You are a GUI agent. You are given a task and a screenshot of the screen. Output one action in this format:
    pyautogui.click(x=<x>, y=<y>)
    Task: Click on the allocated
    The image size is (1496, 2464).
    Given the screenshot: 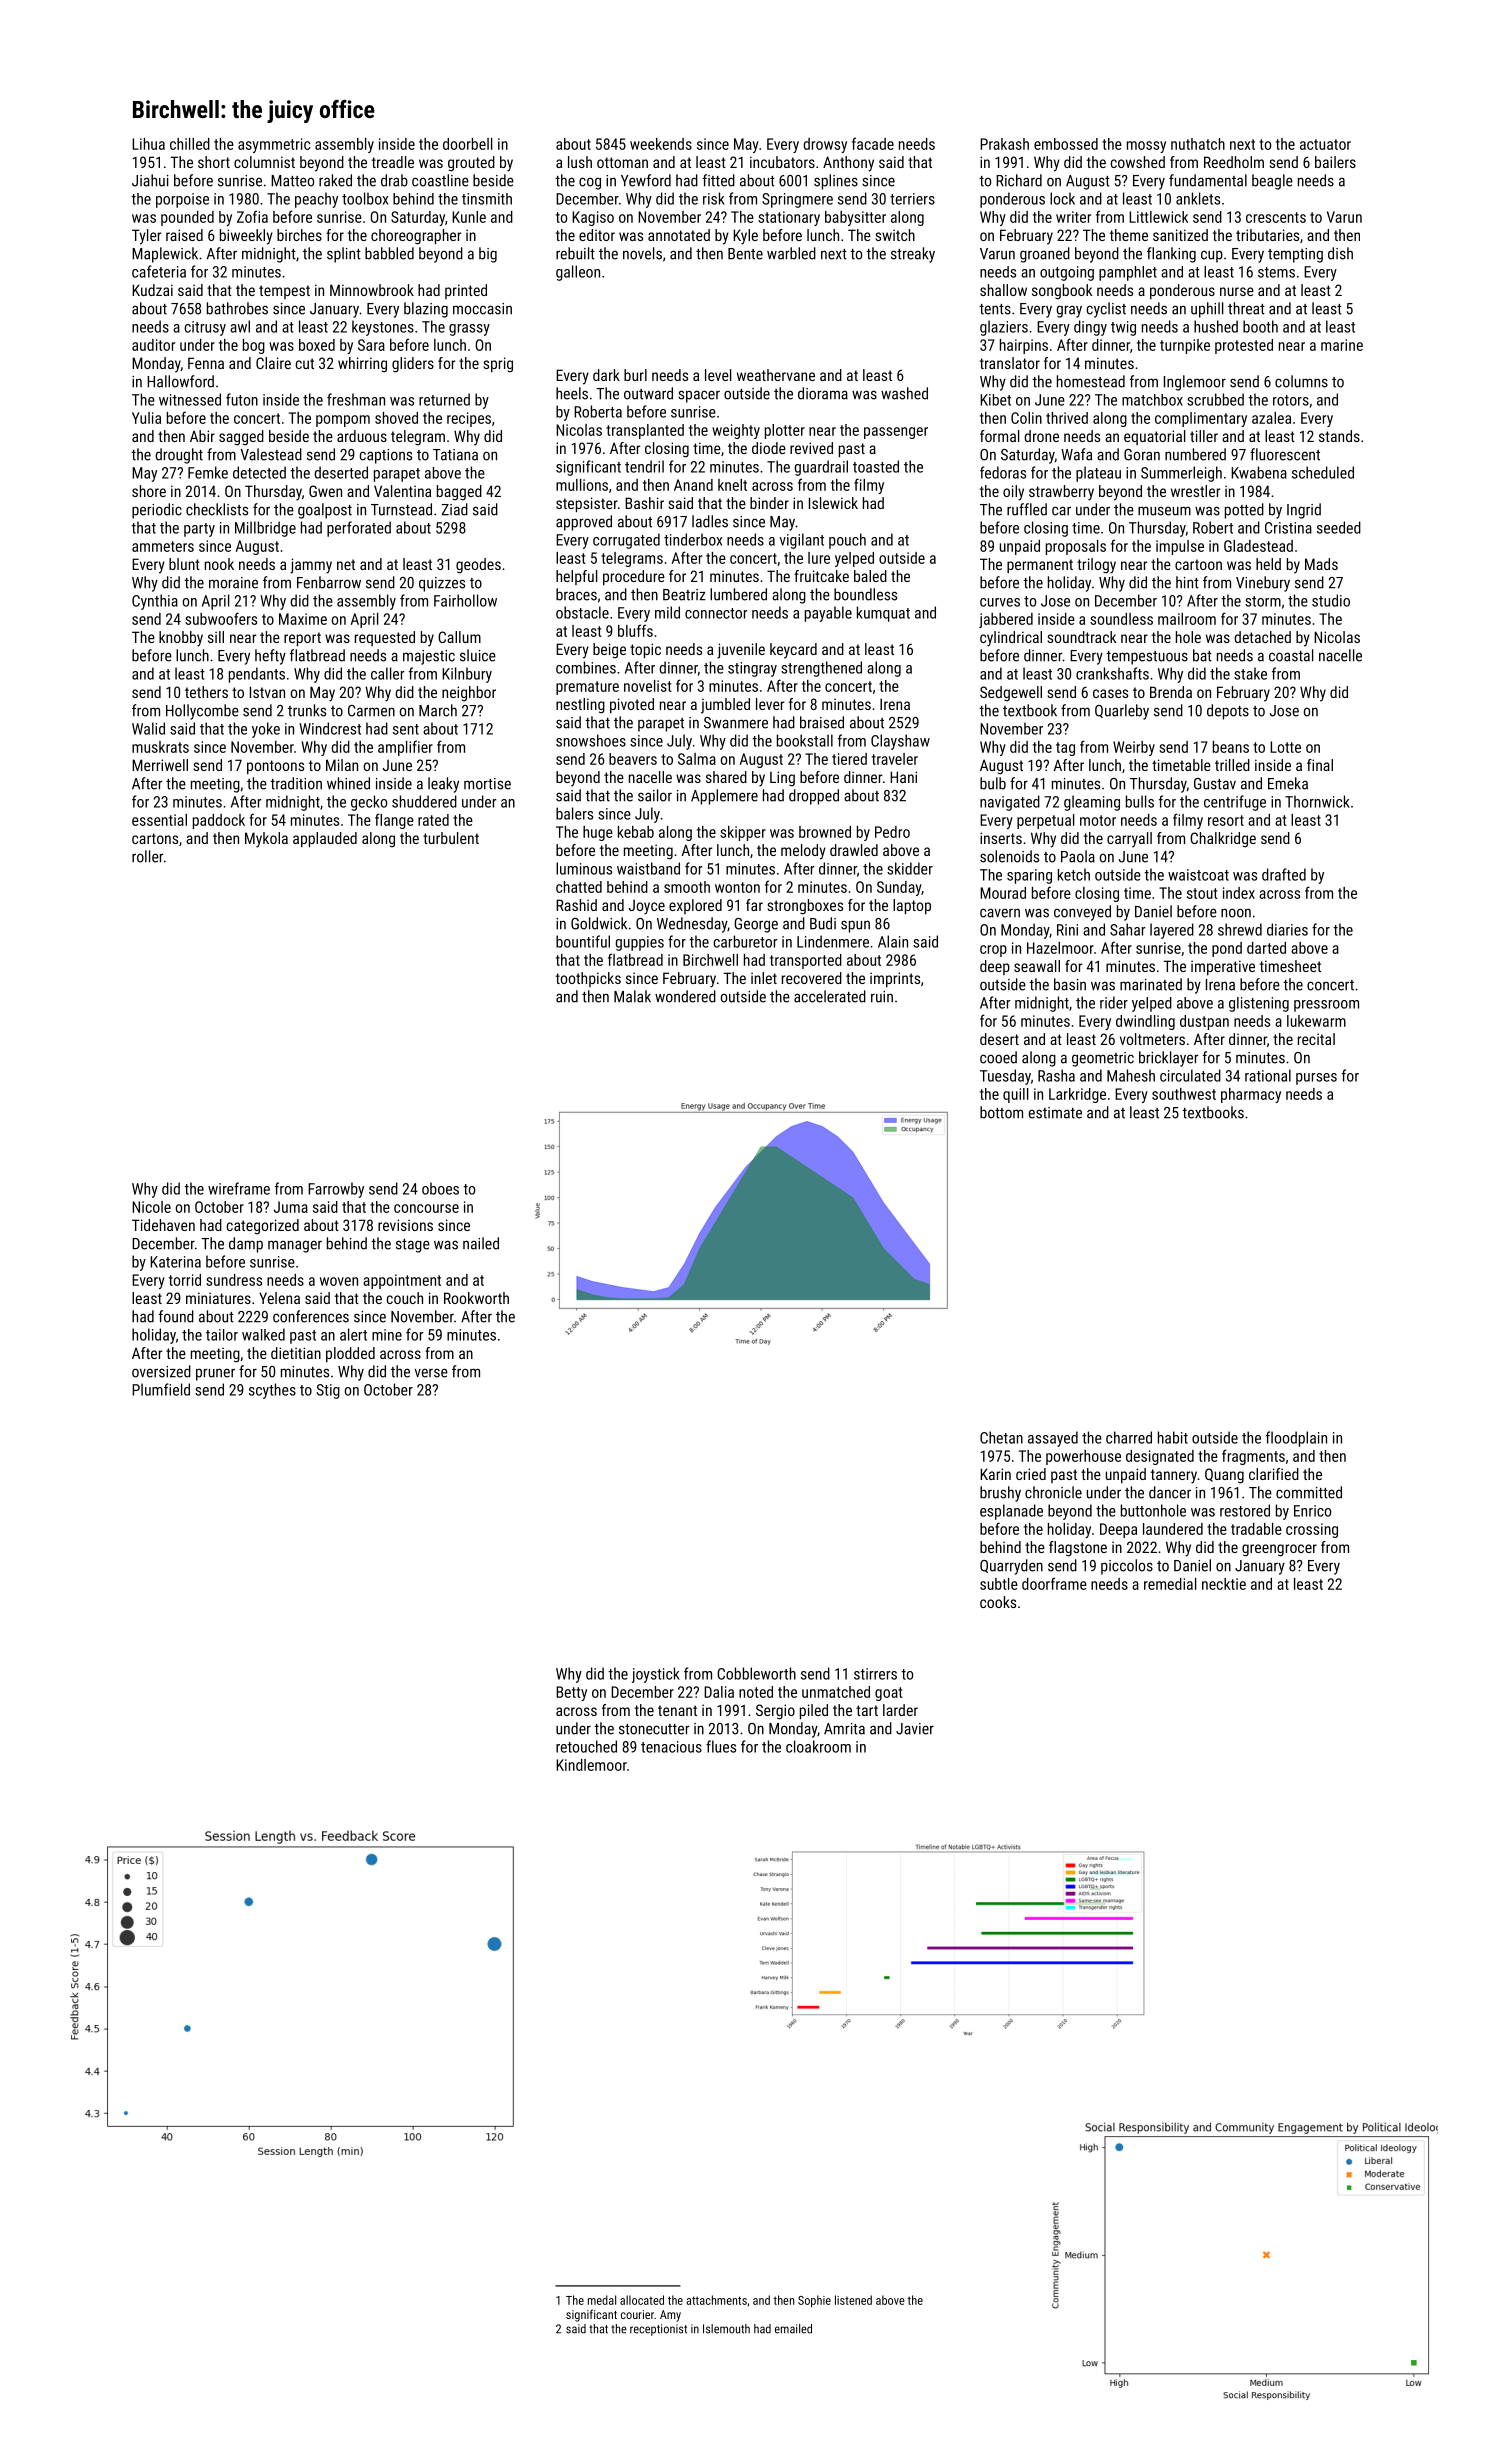 What is the action you would take?
    pyautogui.click(x=642, y=2300)
